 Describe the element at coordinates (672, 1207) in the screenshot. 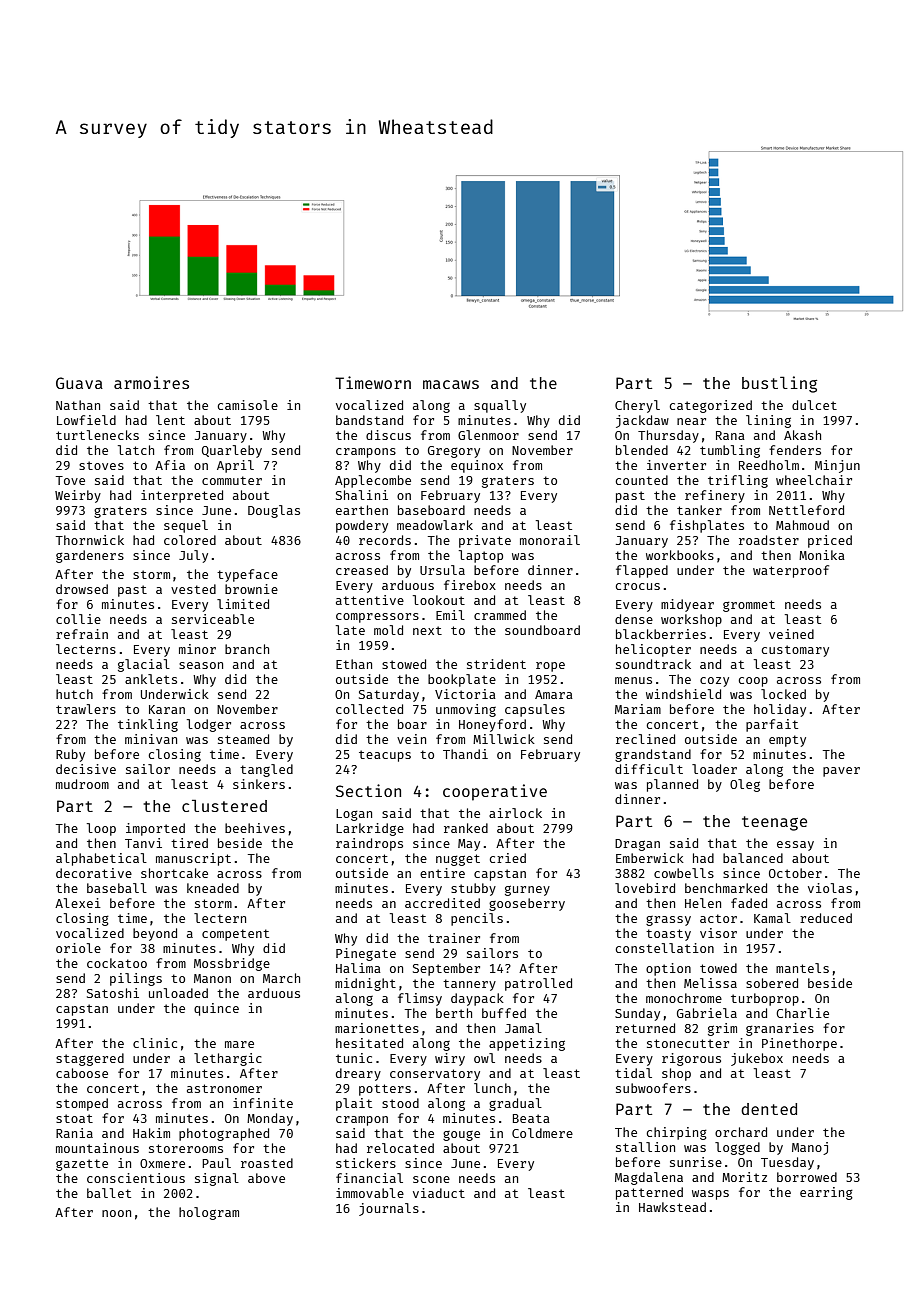

I see `Hawkstead` at that location.
